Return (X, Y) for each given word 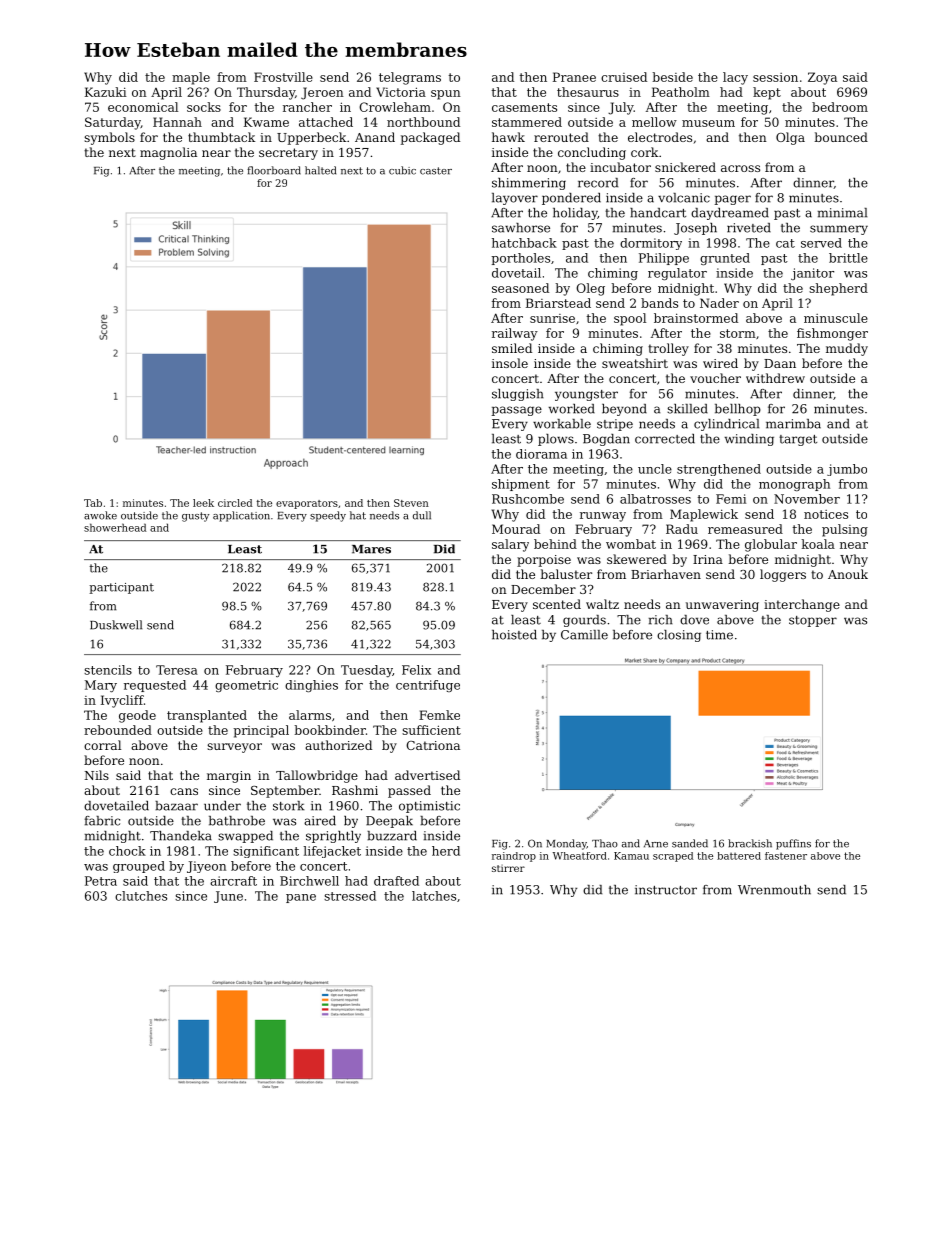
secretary (288, 154)
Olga (790, 138)
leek (203, 503)
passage (516, 411)
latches (434, 896)
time (719, 635)
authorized (338, 745)
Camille (584, 635)
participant (121, 588)
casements (524, 107)
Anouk (848, 574)
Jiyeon (206, 867)
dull (422, 515)
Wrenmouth (774, 890)
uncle (655, 469)
